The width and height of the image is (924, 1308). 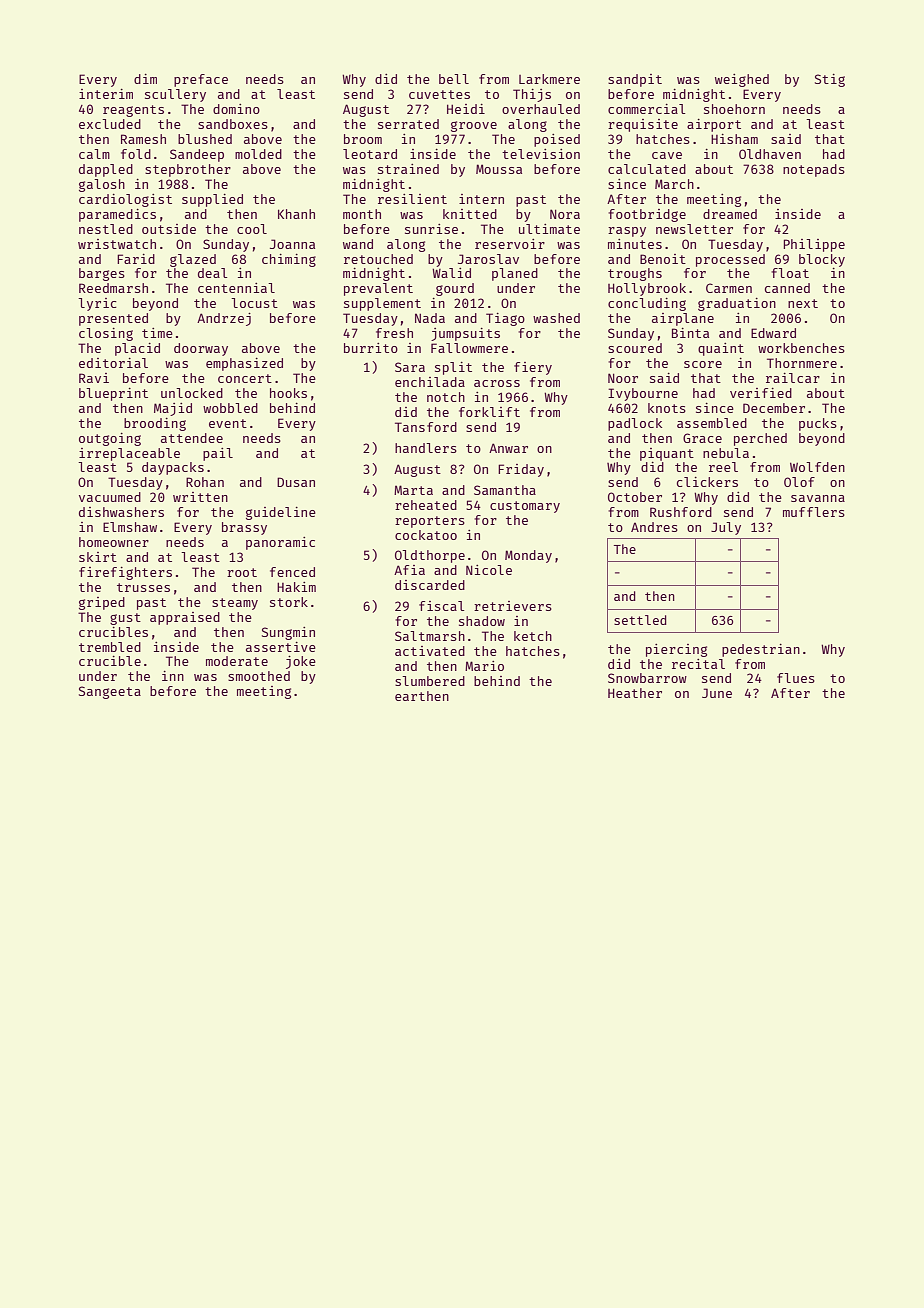 What do you see at coordinates (371, 348) in the image?
I see `burrito` at bounding box center [371, 348].
